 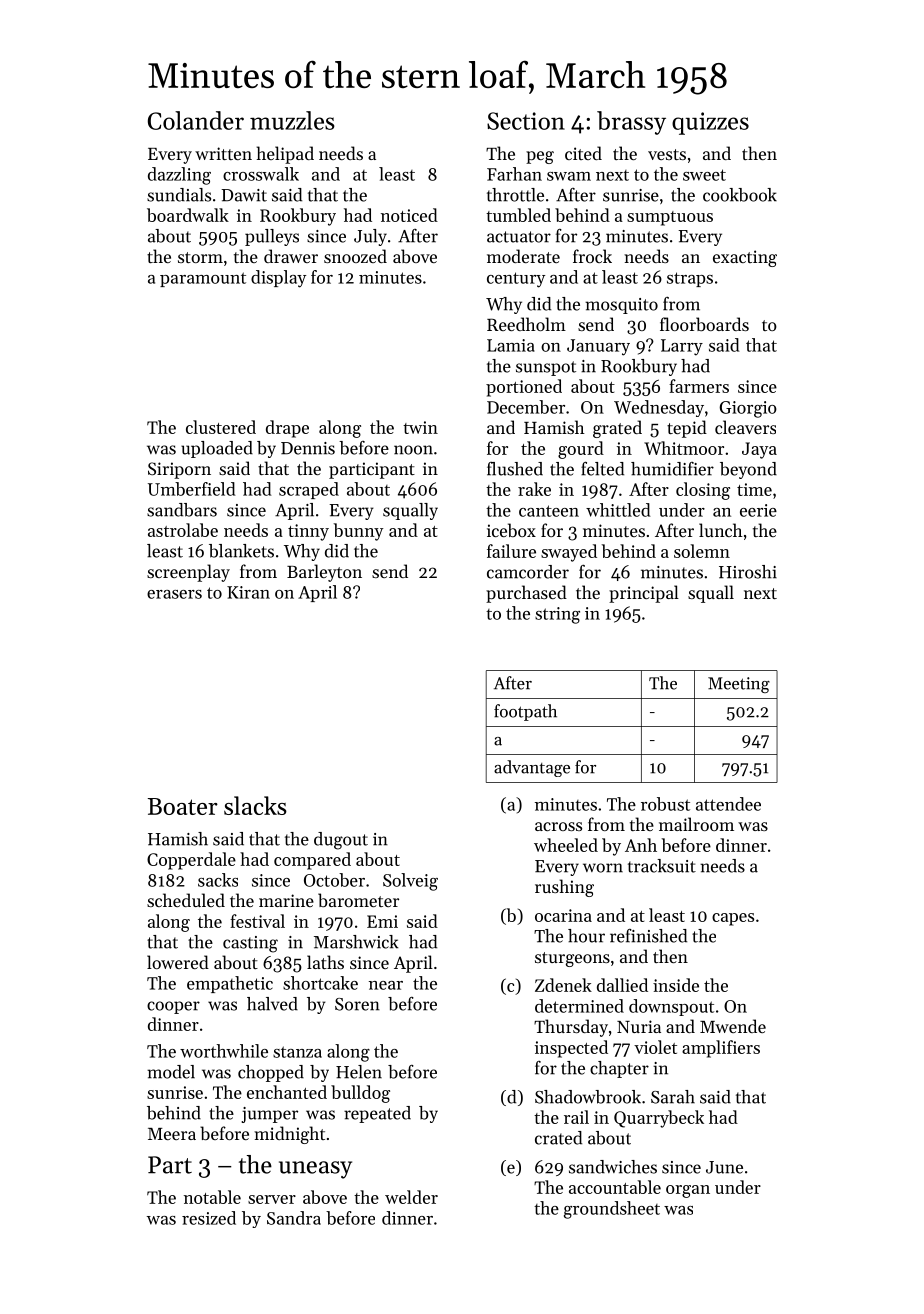 What do you see at coordinates (617, 429) in the page?
I see `grated` at bounding box center [617, 429].
